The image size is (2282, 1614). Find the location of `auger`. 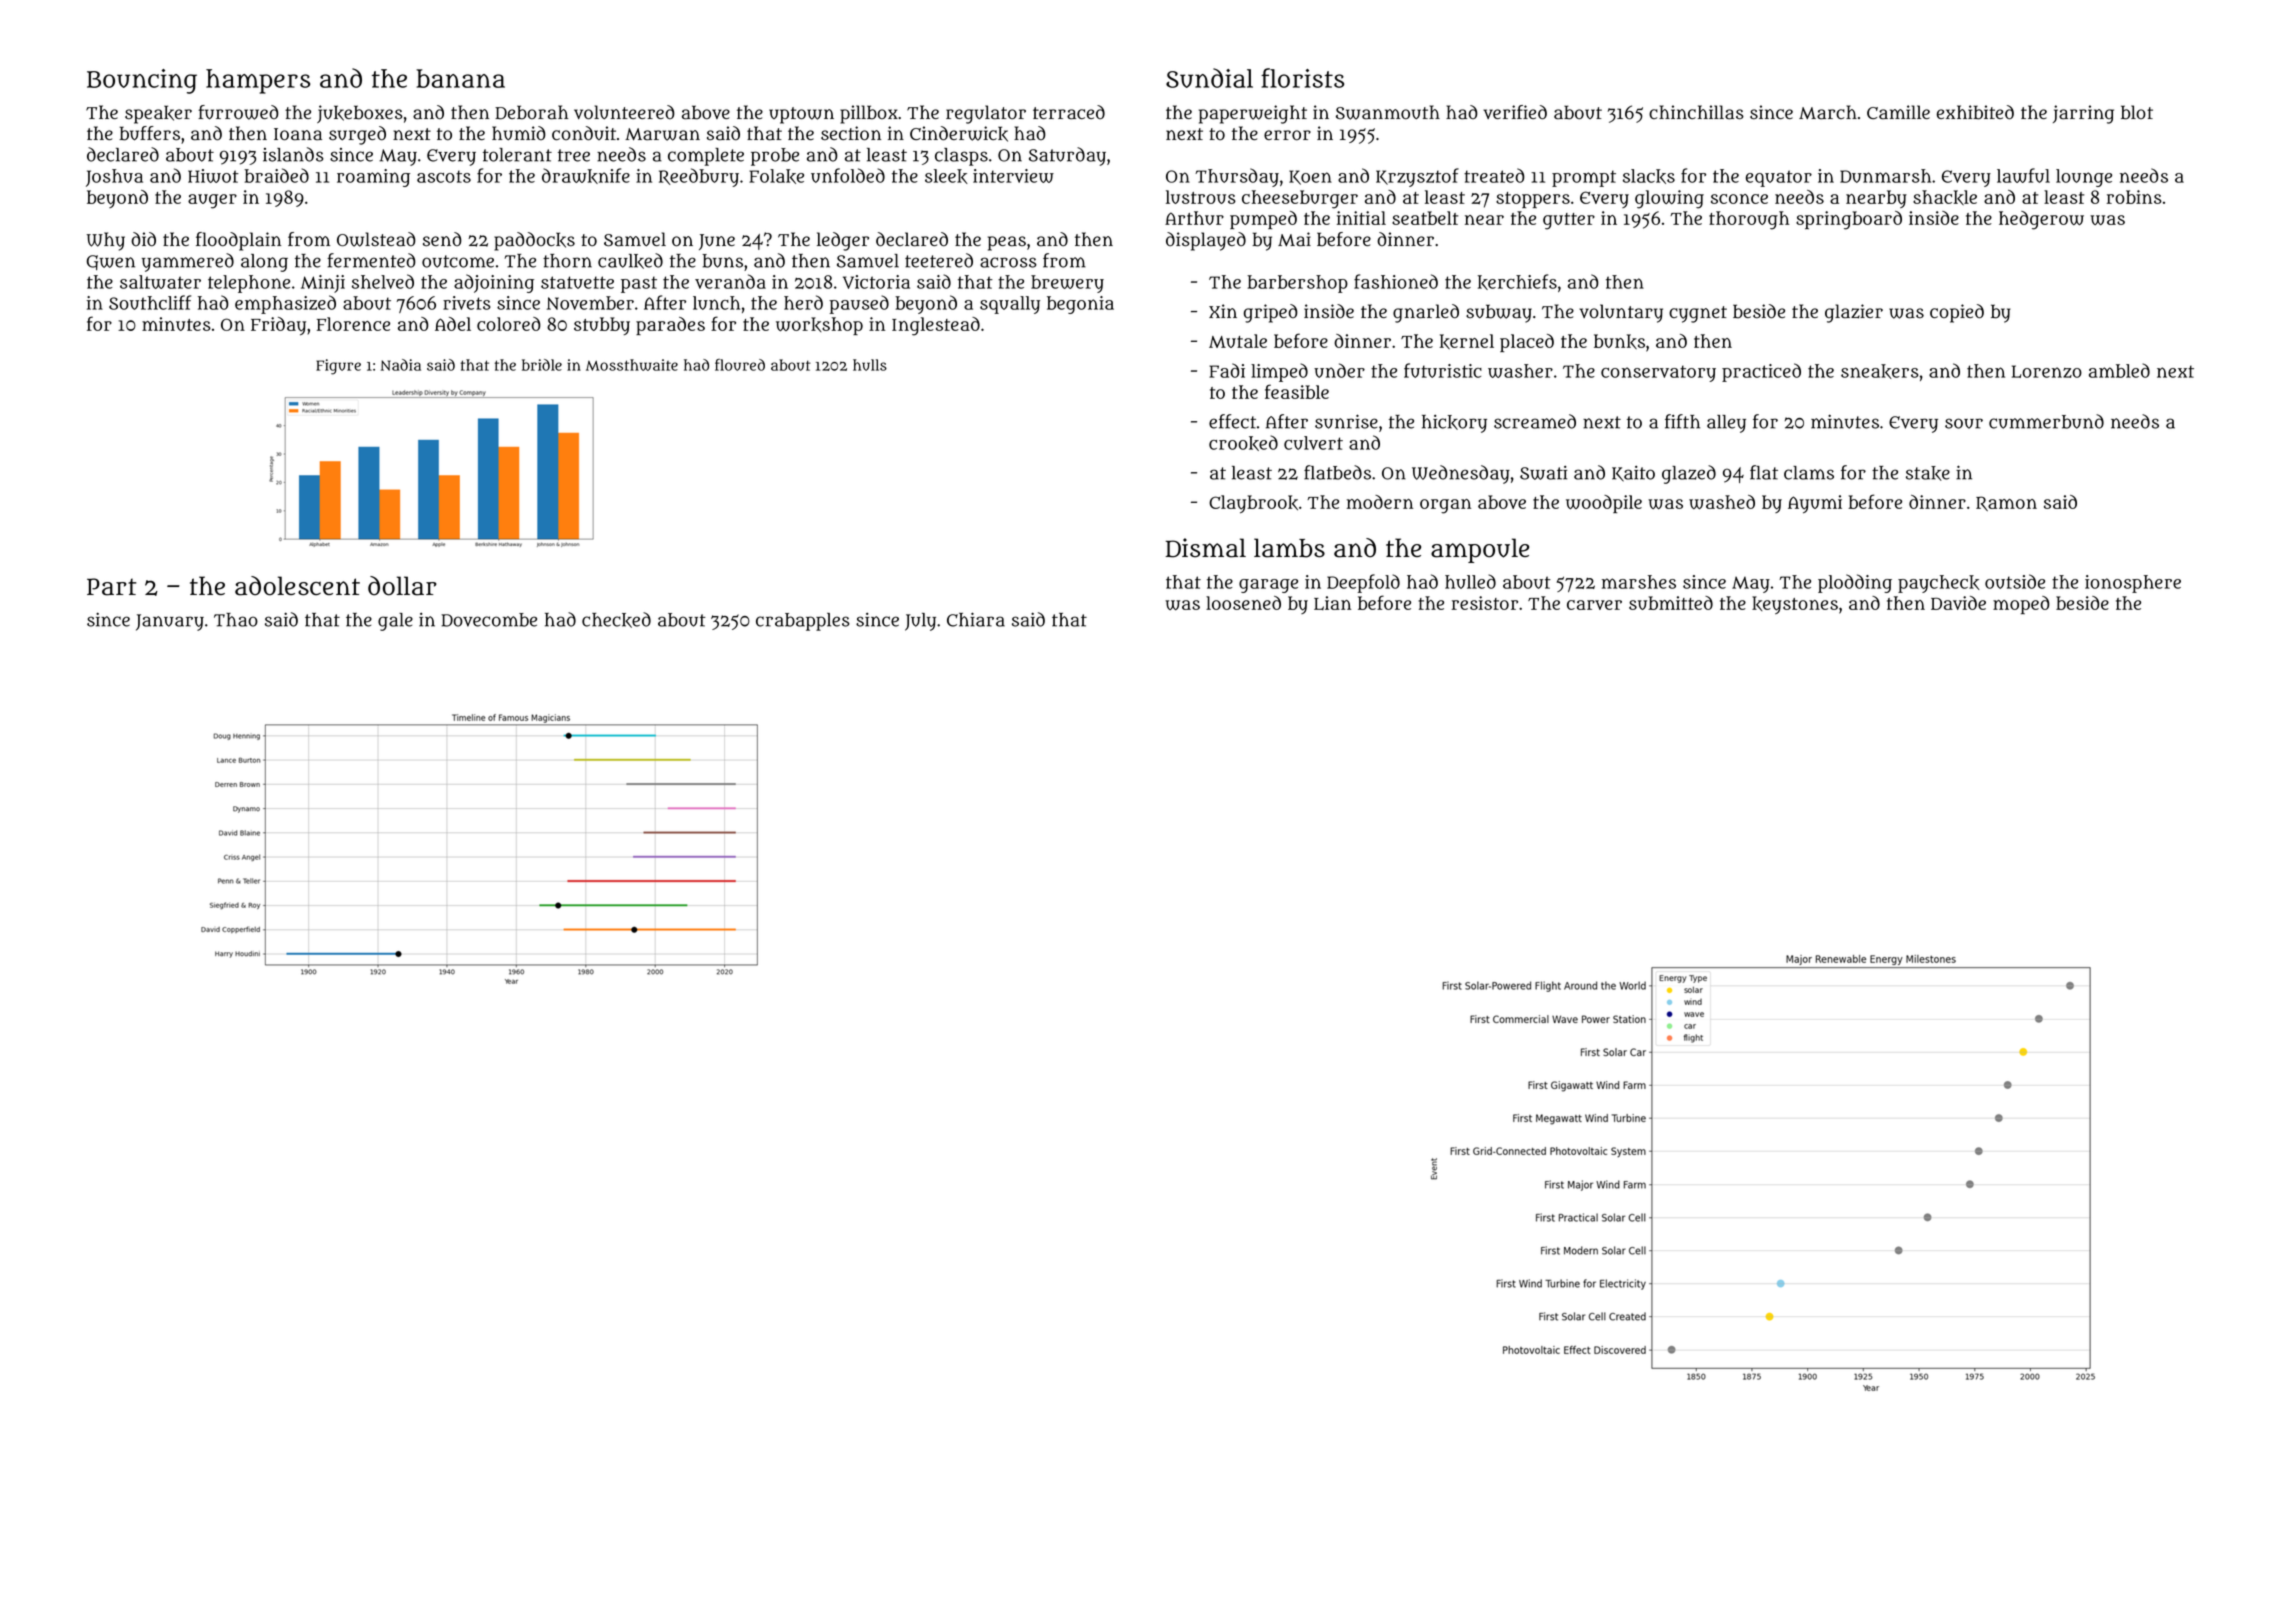

auger is located at coordinates (212, 201).
